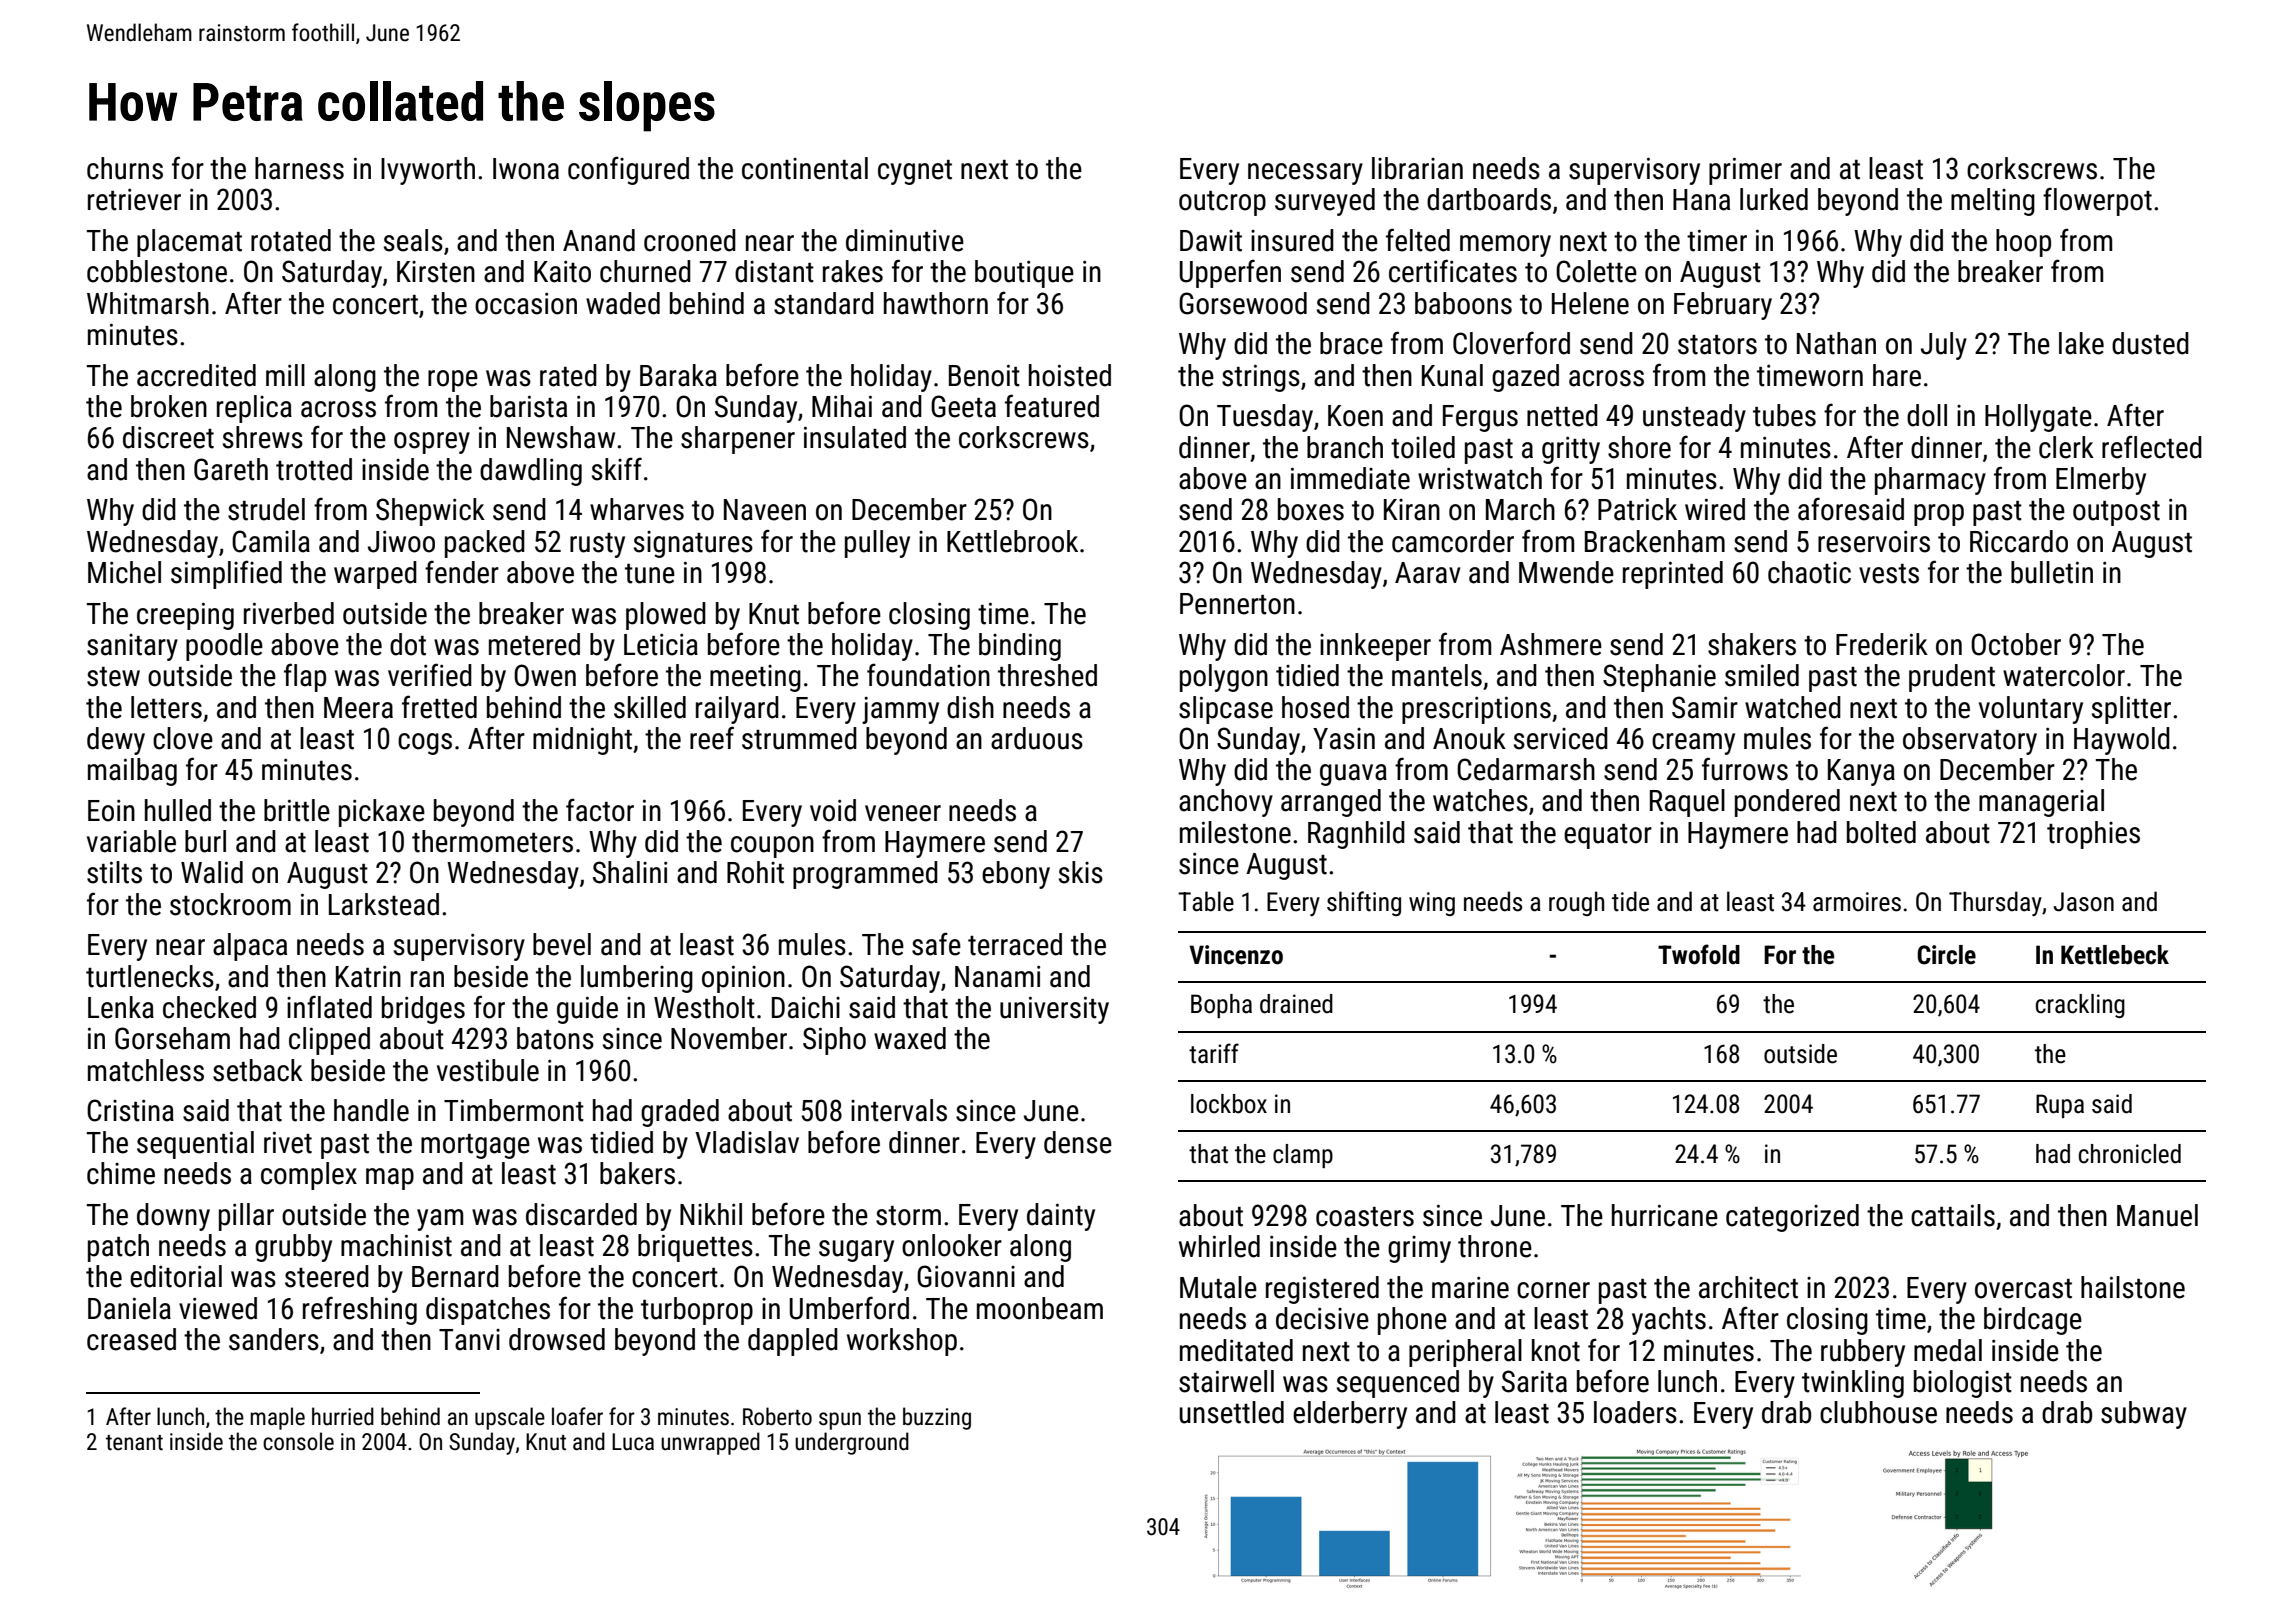 This screenshot has height=1620, width=2292. Describe the element at coordinates (905, 240) in the screenshot. I see `diminutive` at that location.
